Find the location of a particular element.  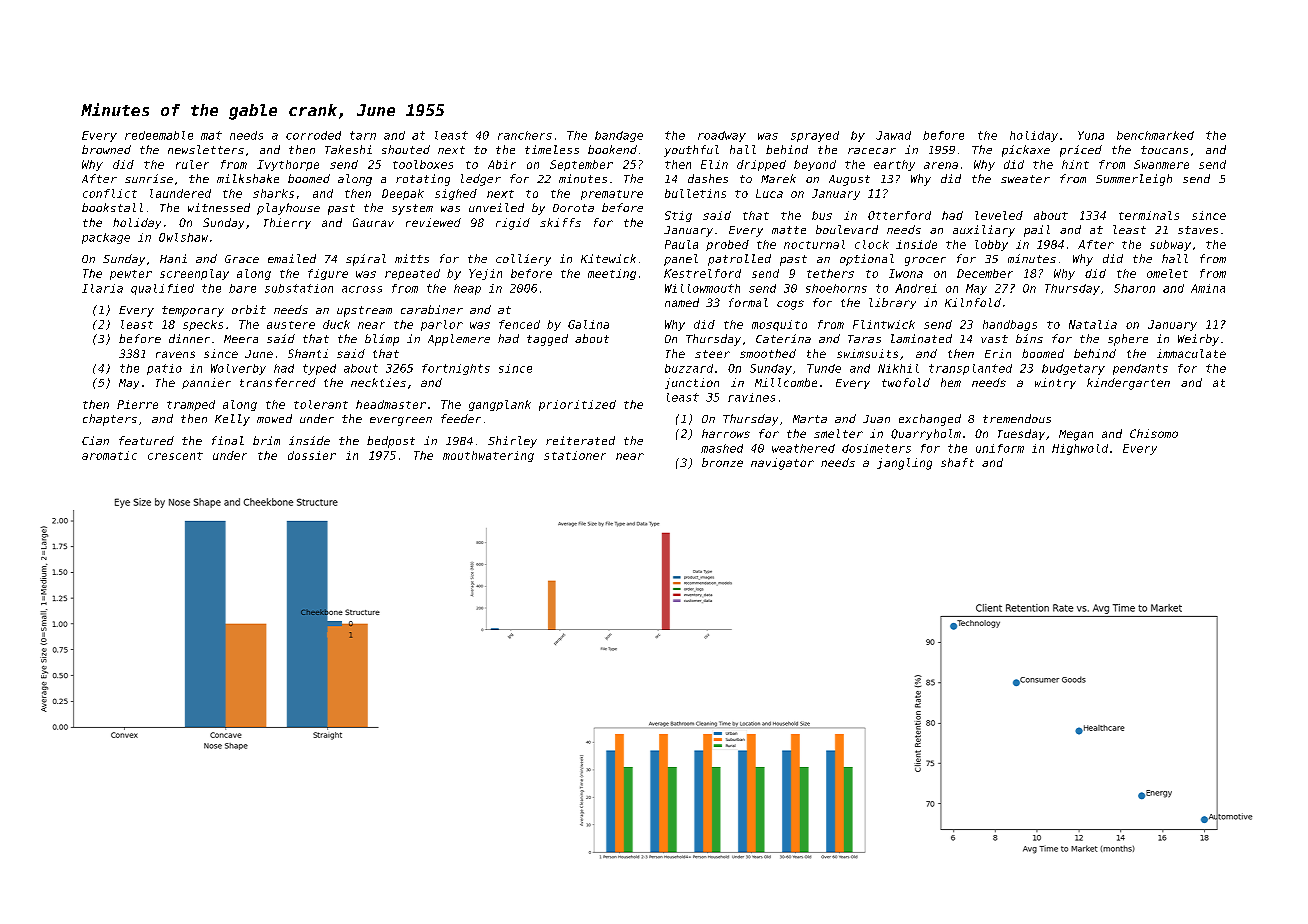

nocturnal is located at coordinates (814, 244).
